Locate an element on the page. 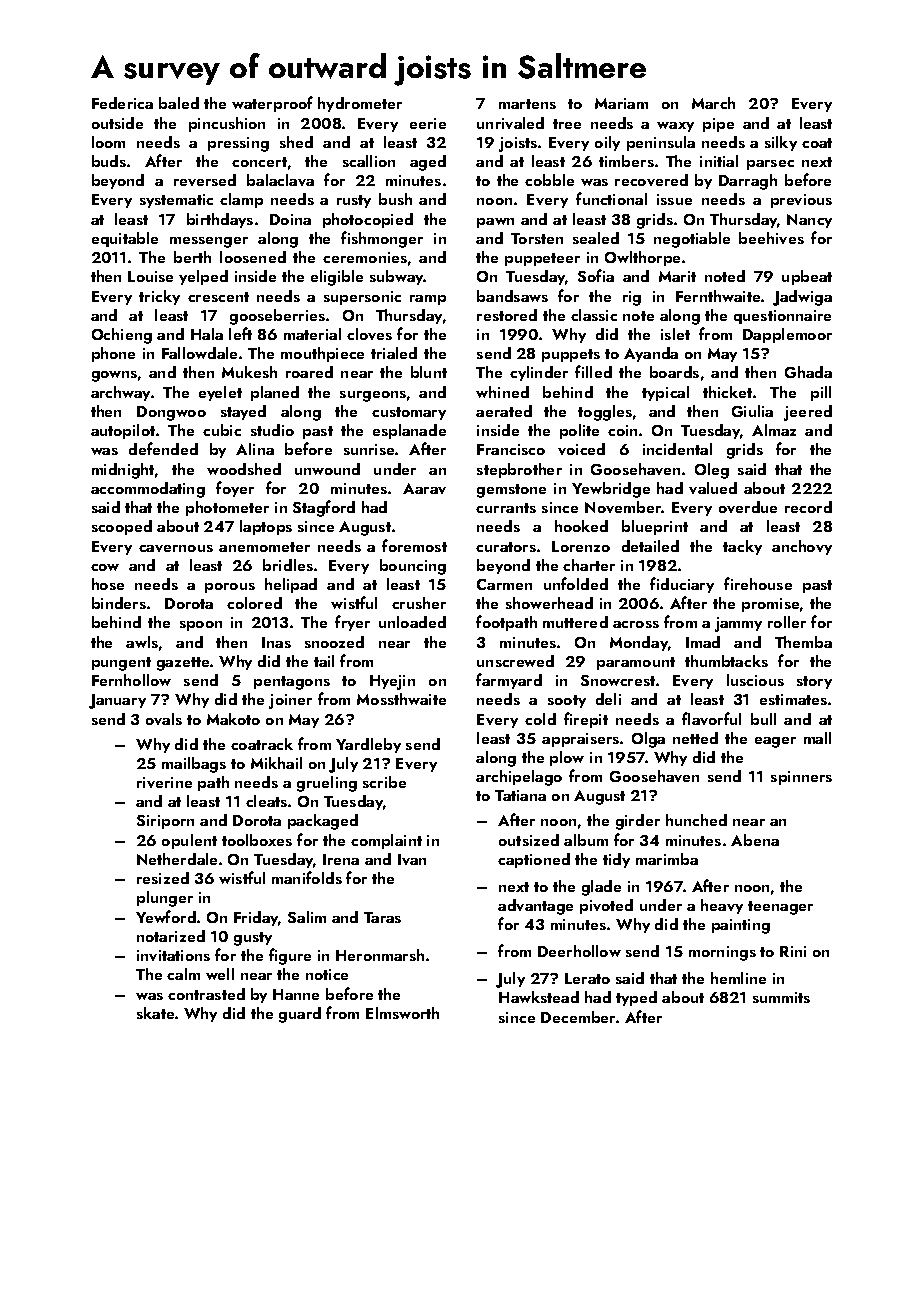 This page has width=924, height=1314. Dapplemoor is located at coordinates (787, 335).
